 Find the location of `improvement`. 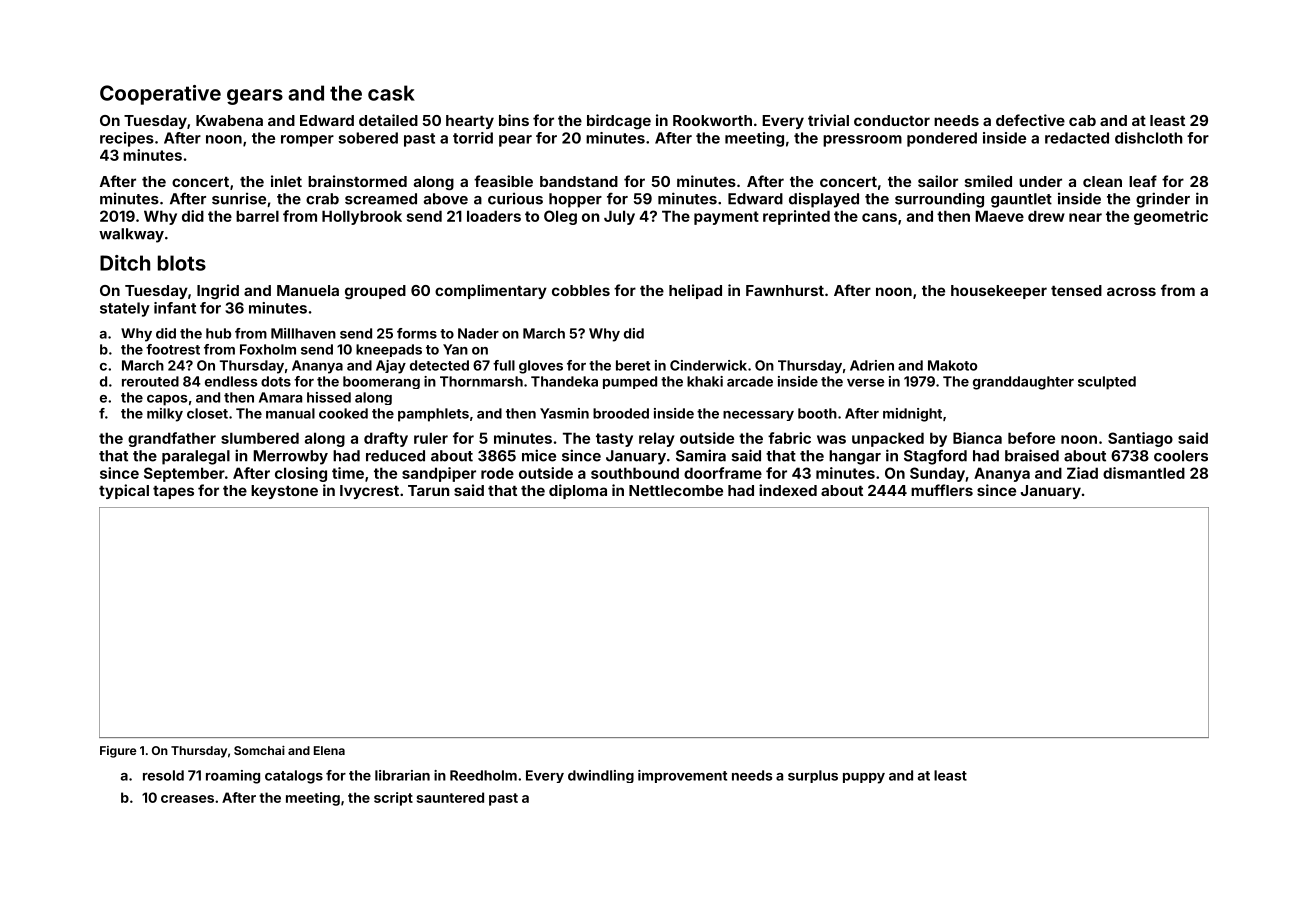

improvement is located at coordinates (682, 776).
